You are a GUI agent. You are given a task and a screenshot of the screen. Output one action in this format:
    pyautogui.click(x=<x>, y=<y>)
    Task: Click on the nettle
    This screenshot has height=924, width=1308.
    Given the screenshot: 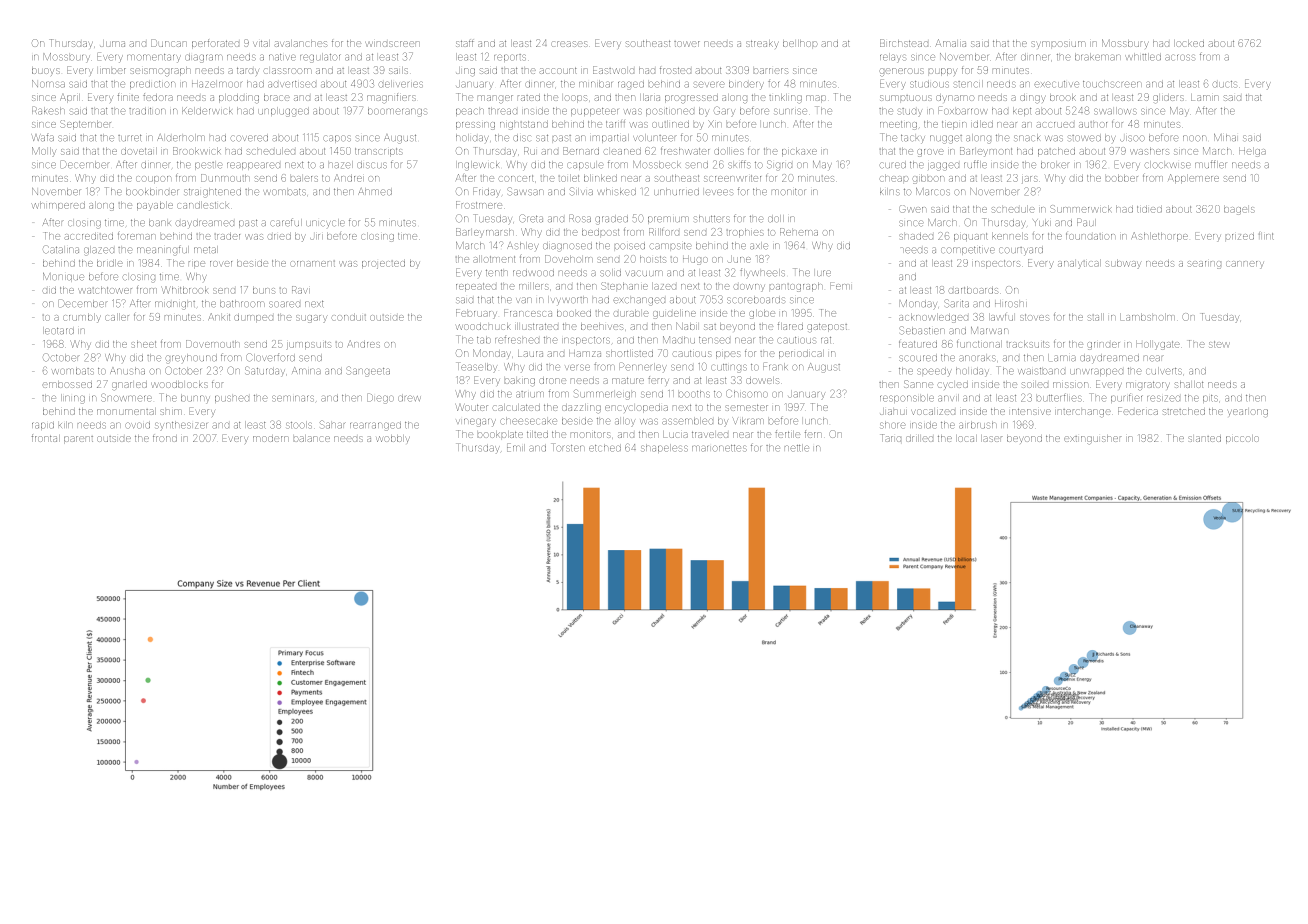 What is the action you would take?
    pyautogui.click(x=797, y=448)
